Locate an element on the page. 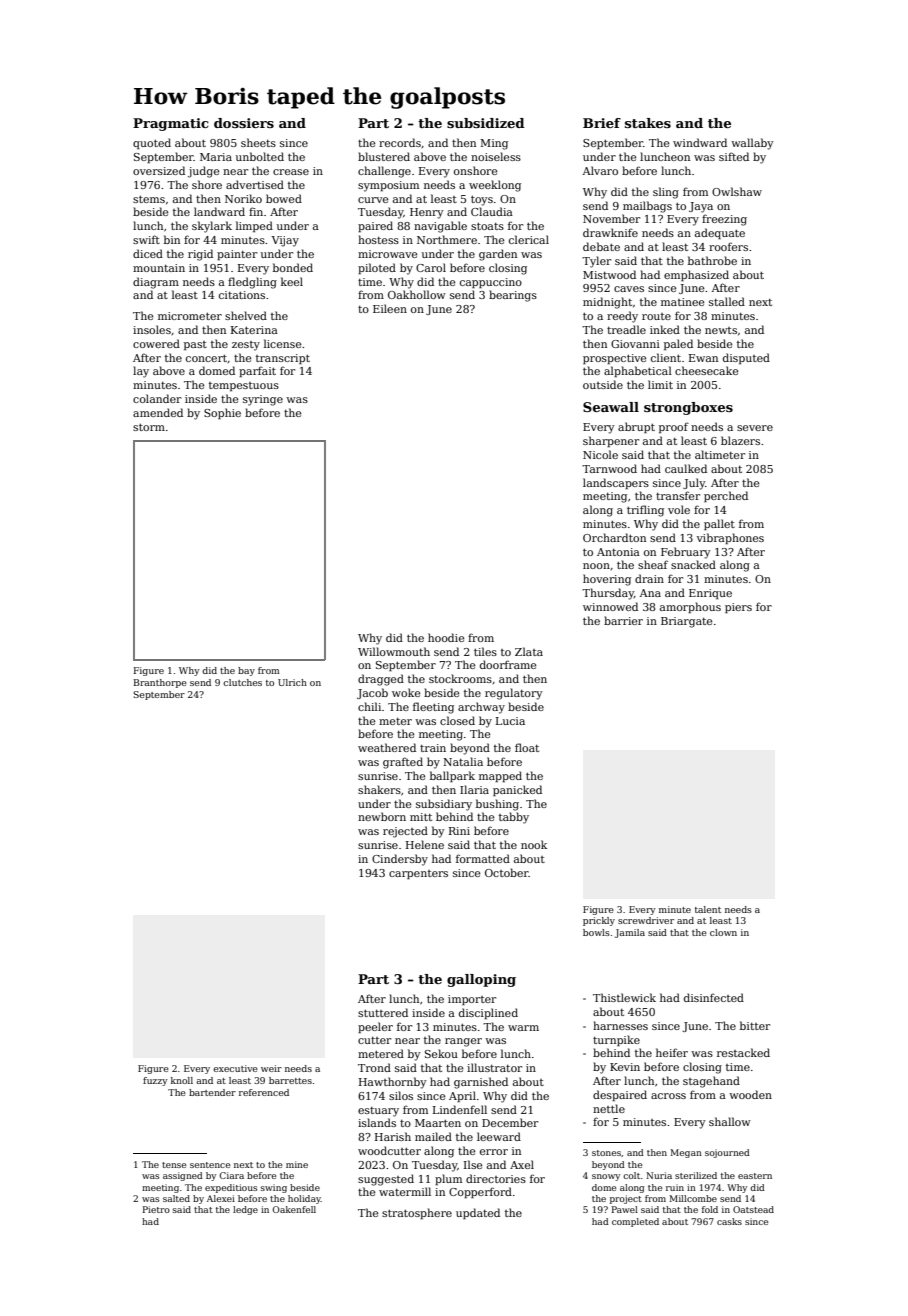 The image size is (908, 1316). bartender is located at coordinates (212, 1092).
